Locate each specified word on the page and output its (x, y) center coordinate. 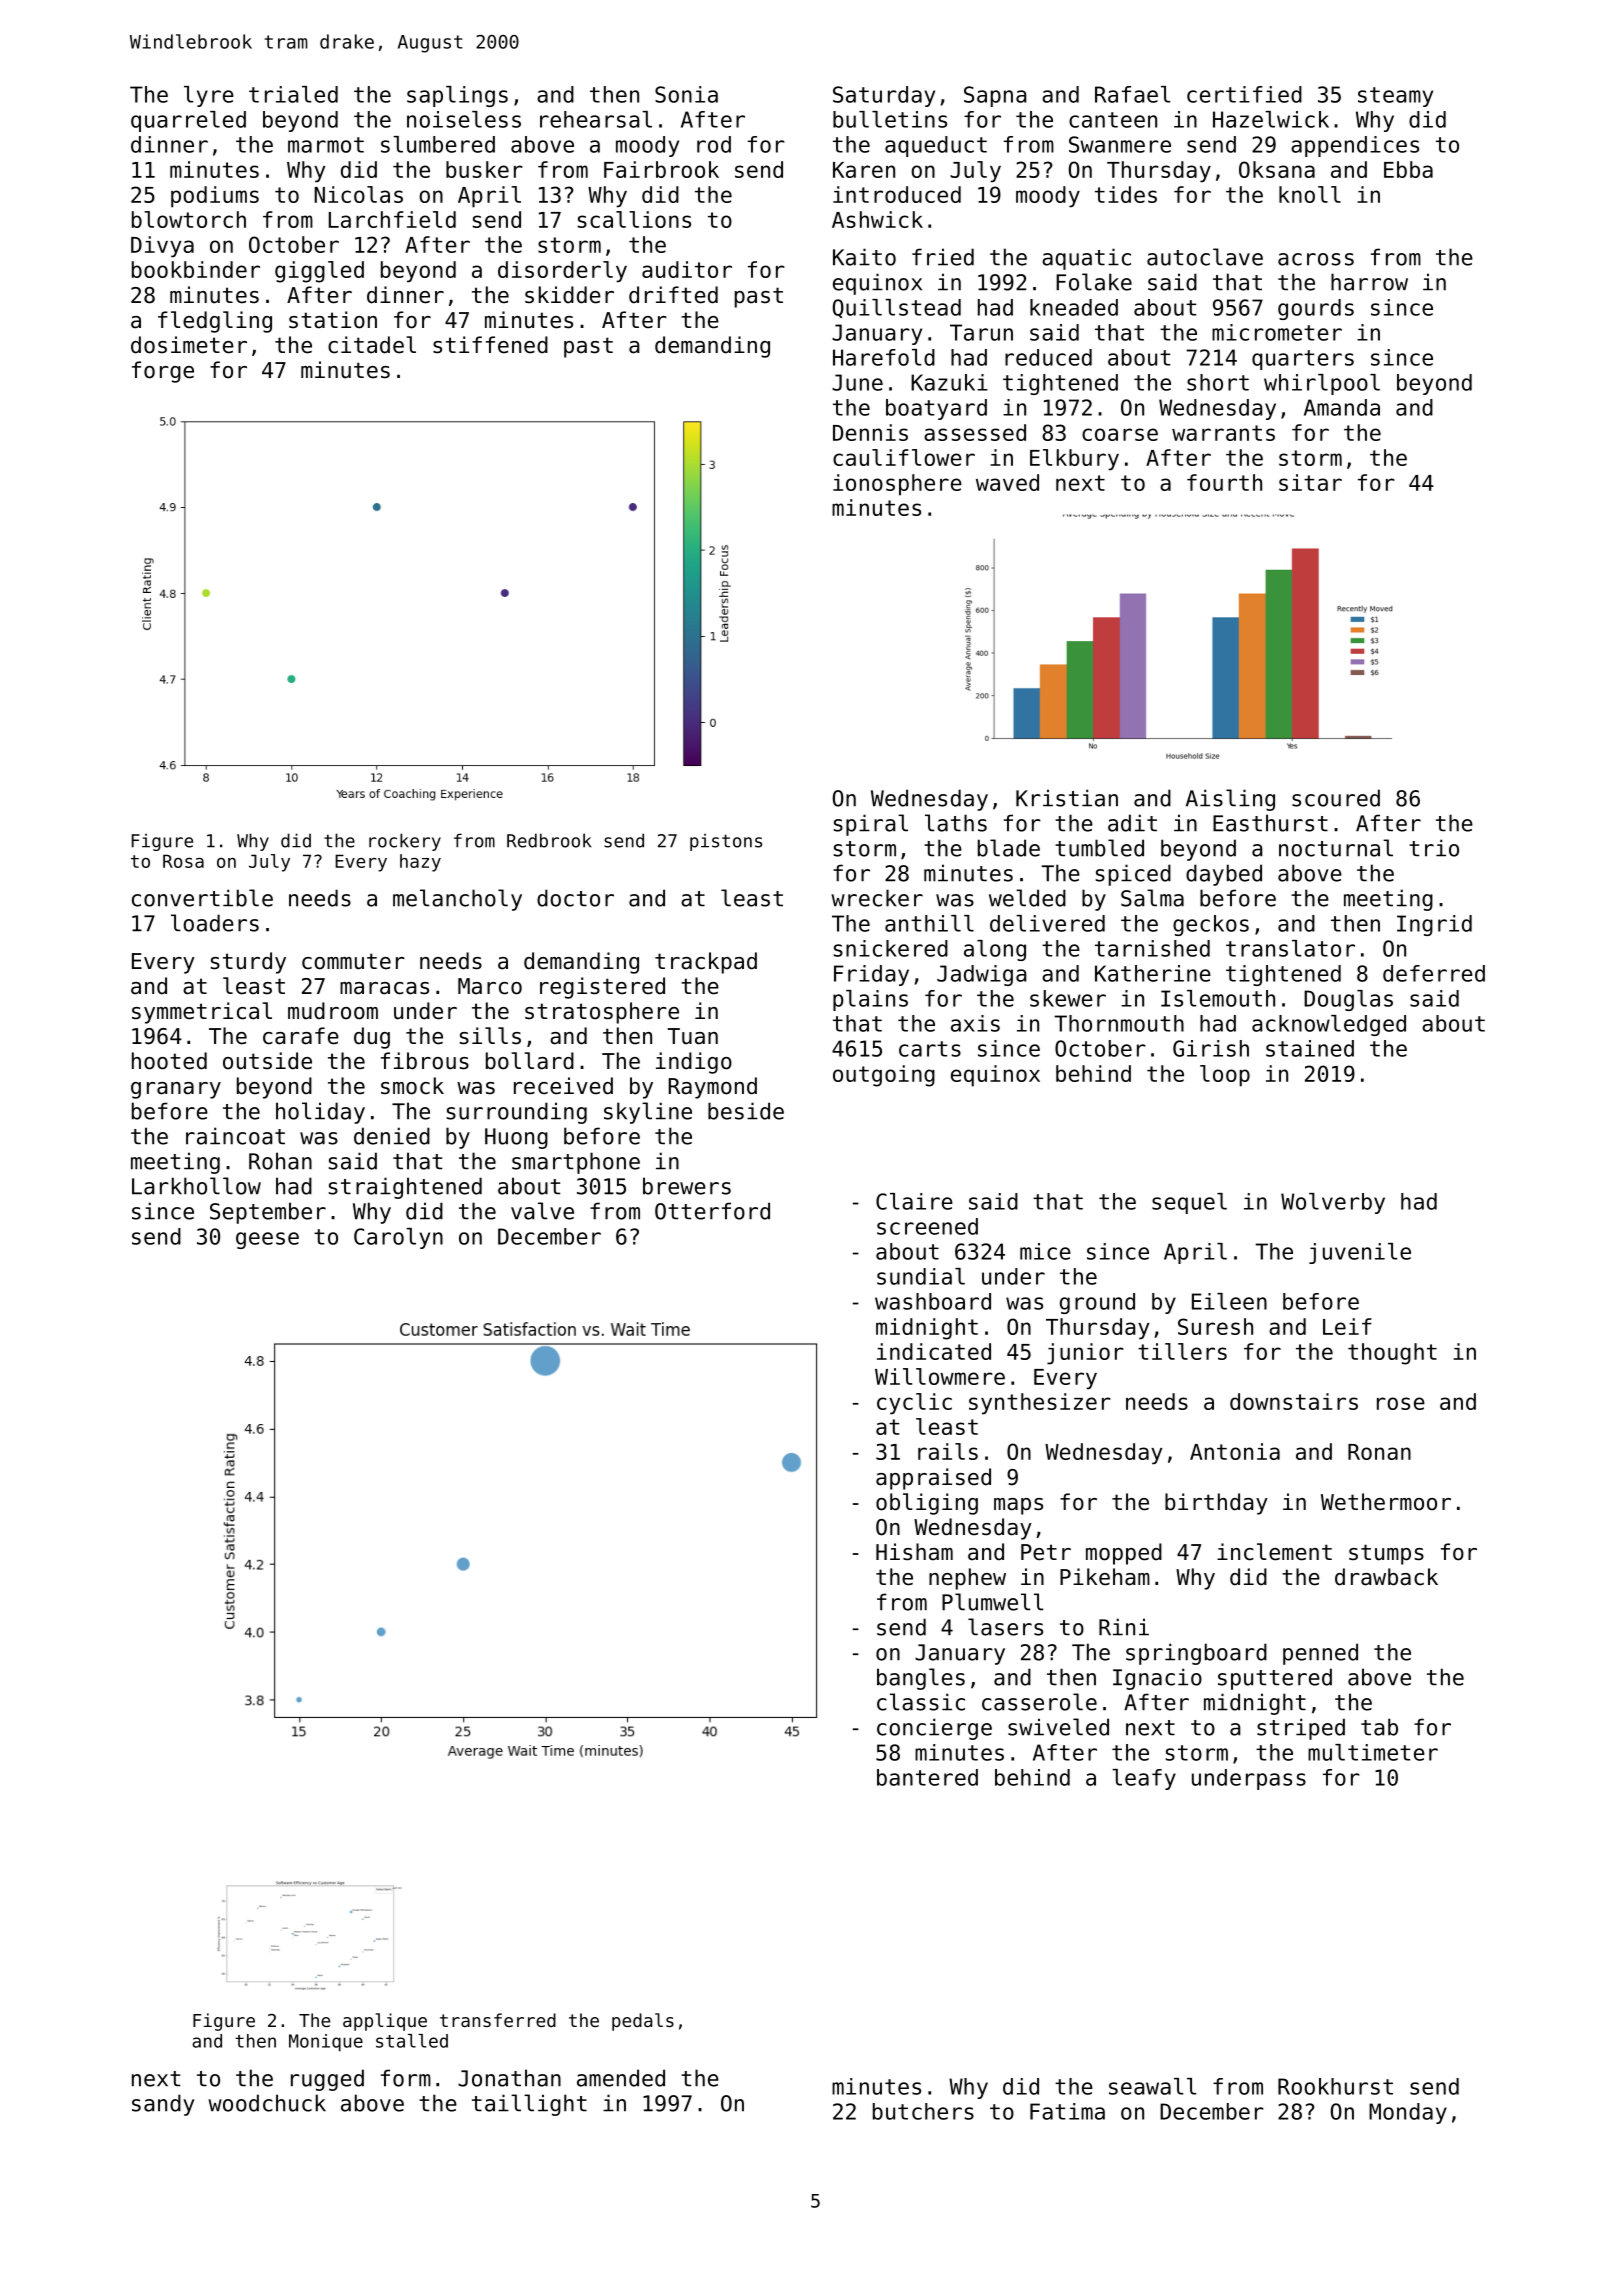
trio (1434, 848)
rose (1401, 1403)
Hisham (914, 1552)
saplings (457, 96)
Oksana (1277, 169)
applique (385, 2022)
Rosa (183, 861)
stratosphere (602, 1013)
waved (1007, 482)
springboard (1196, 1654)
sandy (163, 2105)
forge (163, 372)
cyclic (914, 1404)
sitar (1310, 482)
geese (267, 1240)
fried (943, 257)
